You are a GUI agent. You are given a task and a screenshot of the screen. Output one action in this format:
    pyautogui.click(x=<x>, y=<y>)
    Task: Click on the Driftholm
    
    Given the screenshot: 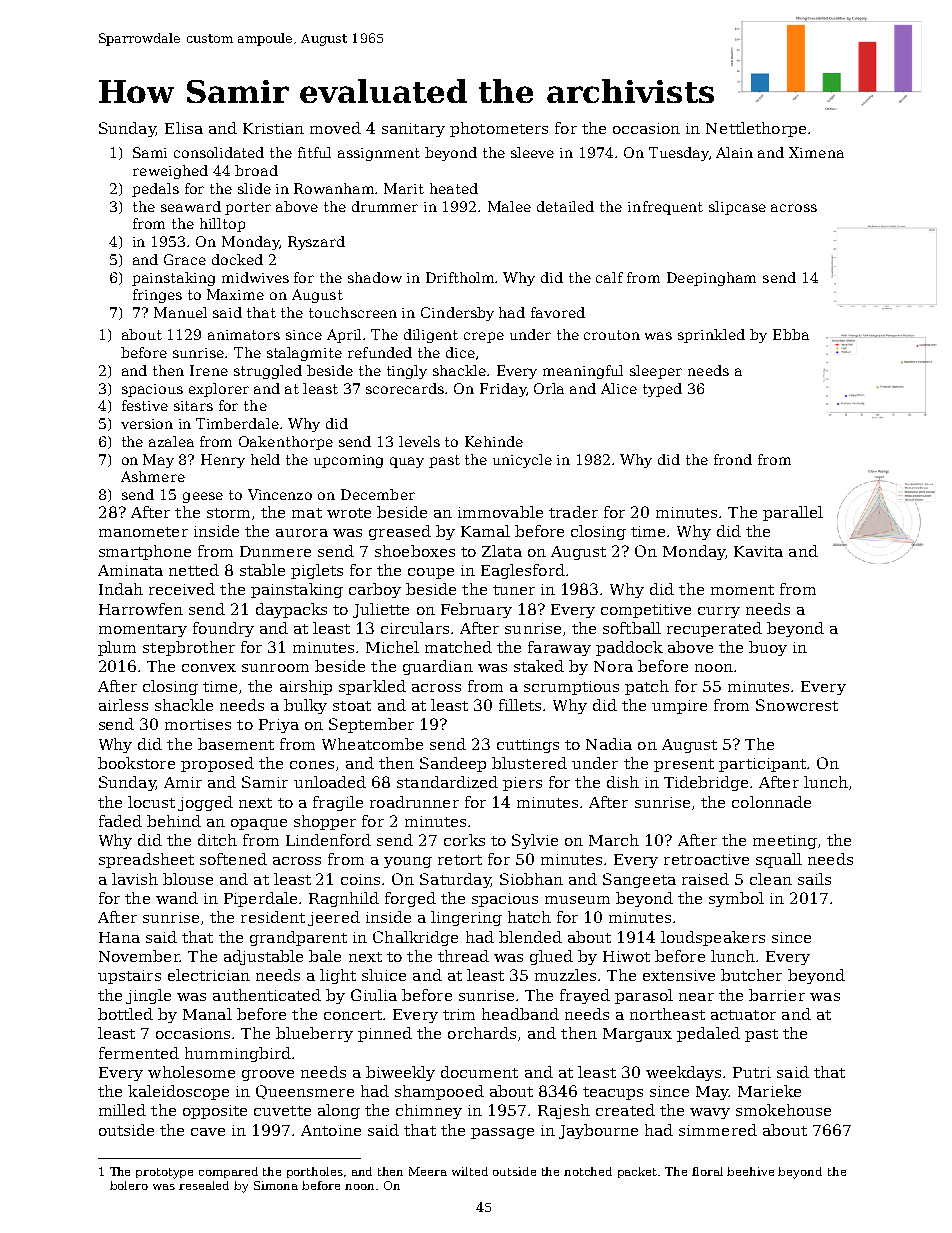 What is the action you would take?
    pyautogui.click(x=461, y=277)
